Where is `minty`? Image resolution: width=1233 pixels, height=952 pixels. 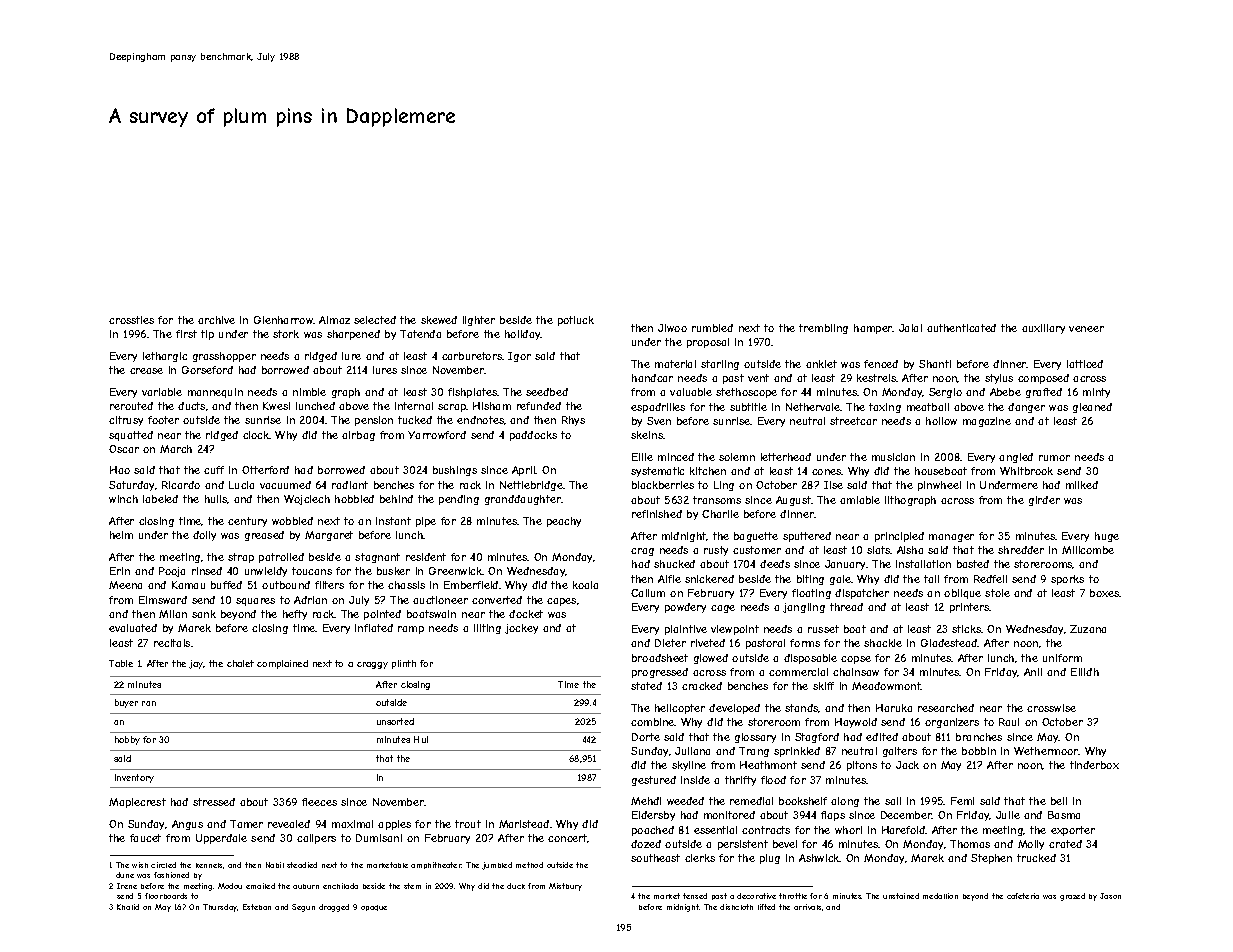
minty is located at coordinates (1096, 393).
